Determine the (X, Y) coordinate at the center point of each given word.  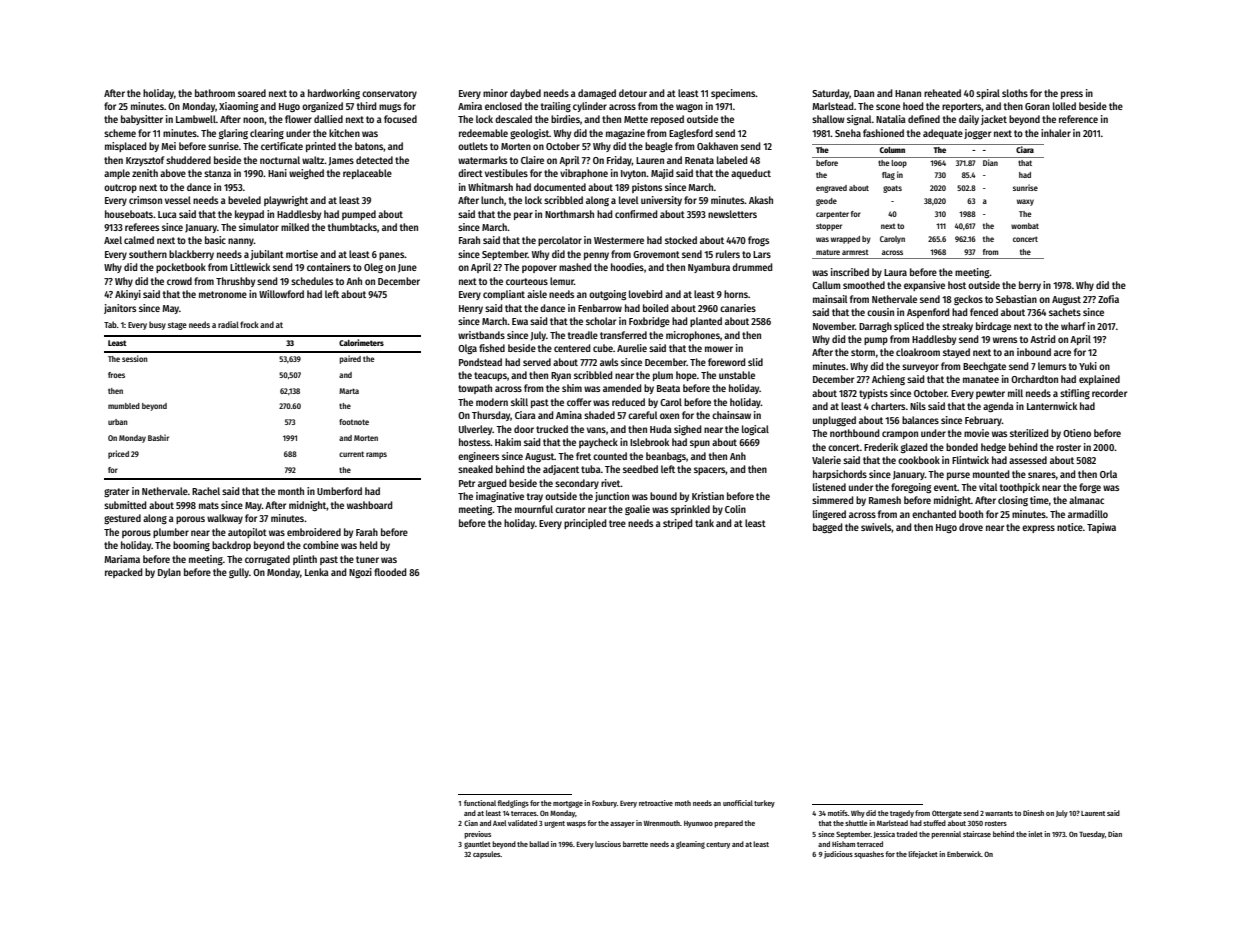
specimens (733, 94)
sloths (1015, 93)
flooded (390, 572)
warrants (999, 813)
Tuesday (1092, 835)
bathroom (215, 93)
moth (683, 803)
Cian (471, 823)
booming (191, 546)
